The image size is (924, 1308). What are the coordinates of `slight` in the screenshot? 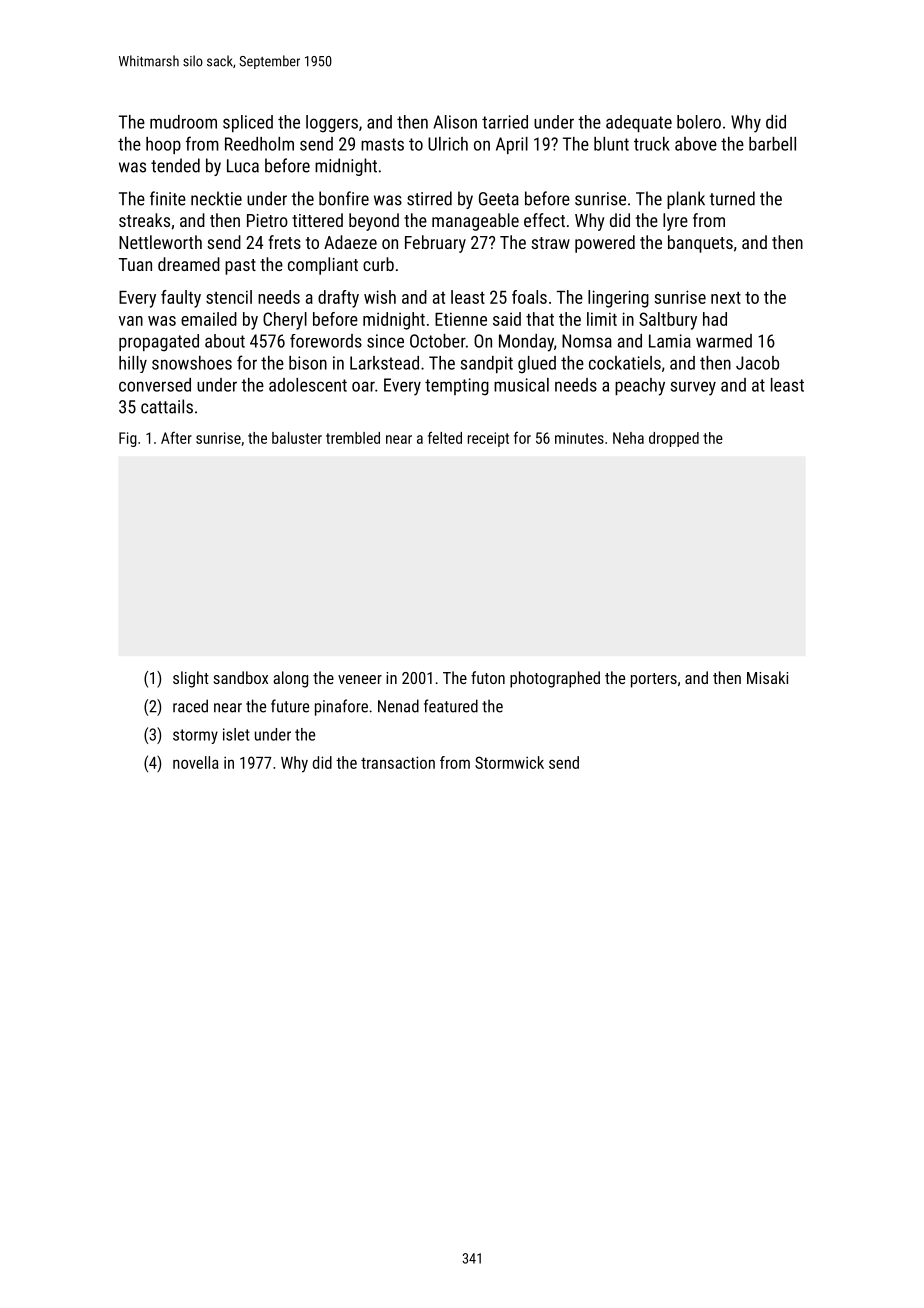 It's located at (191, 679).
